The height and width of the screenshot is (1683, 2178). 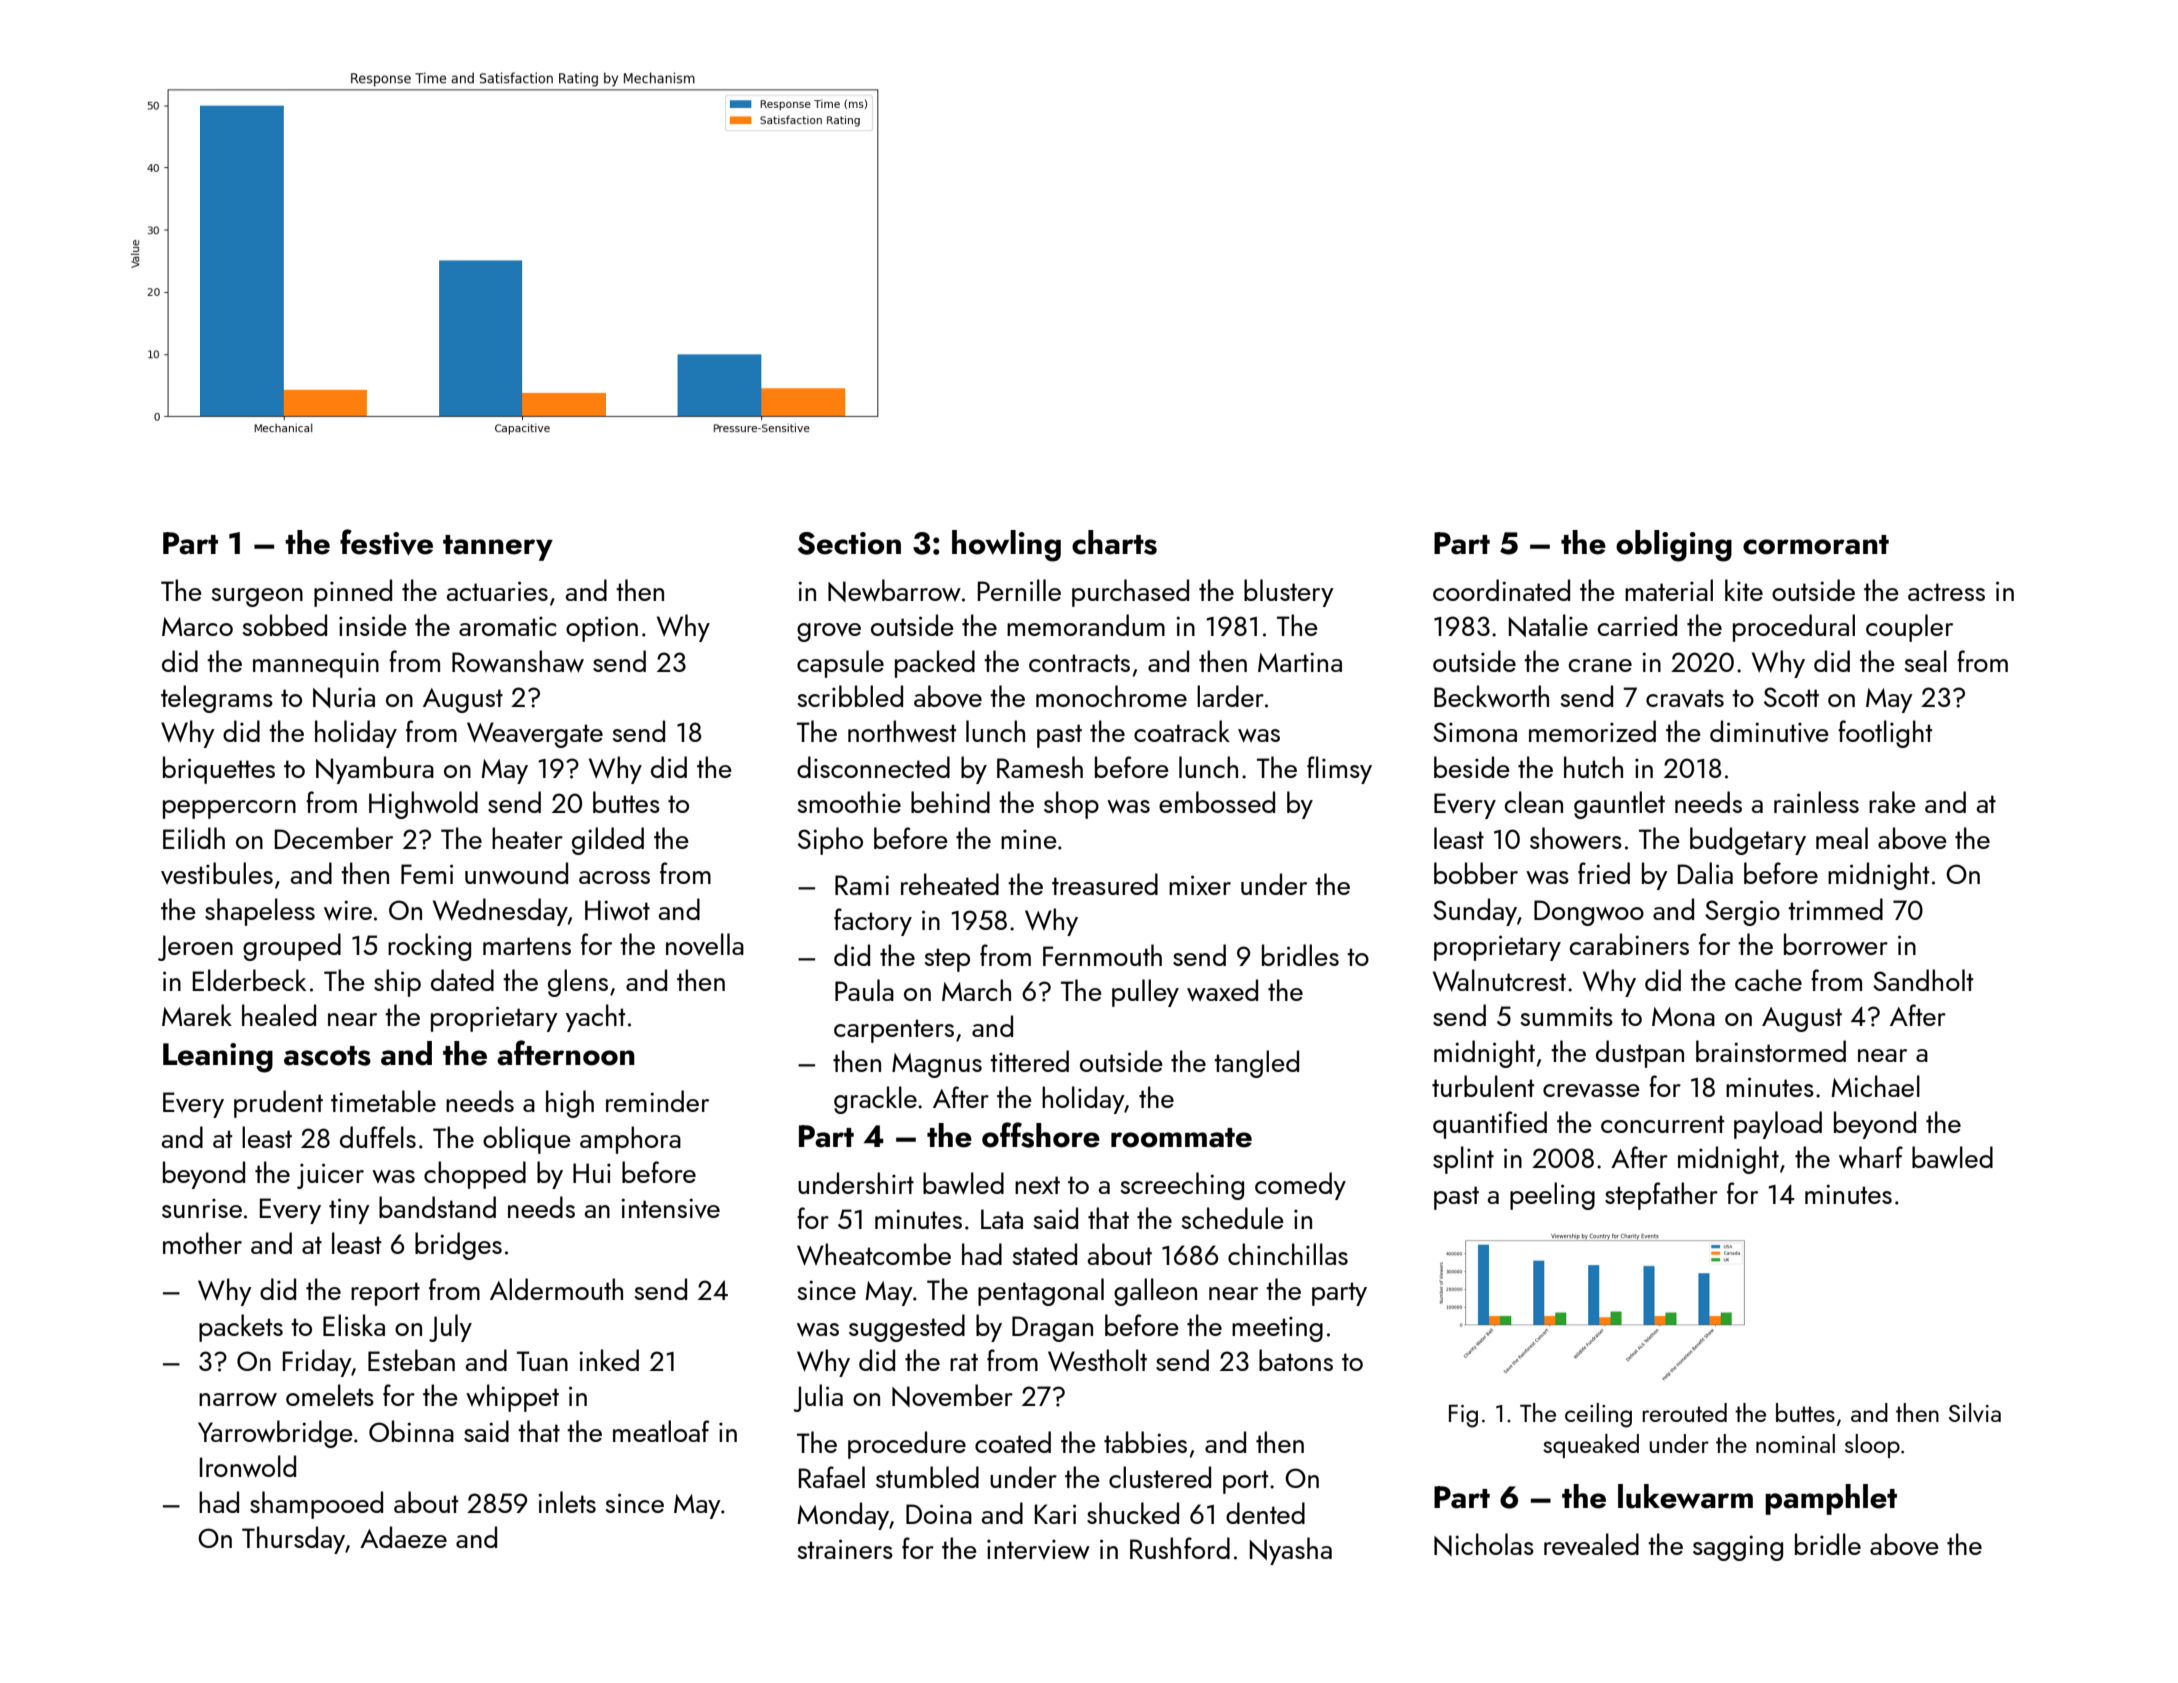 What do you see at coordinates (1598, 1415) in the screenshot?
I see `ceiling` at bounding box center [1598, 1415].
